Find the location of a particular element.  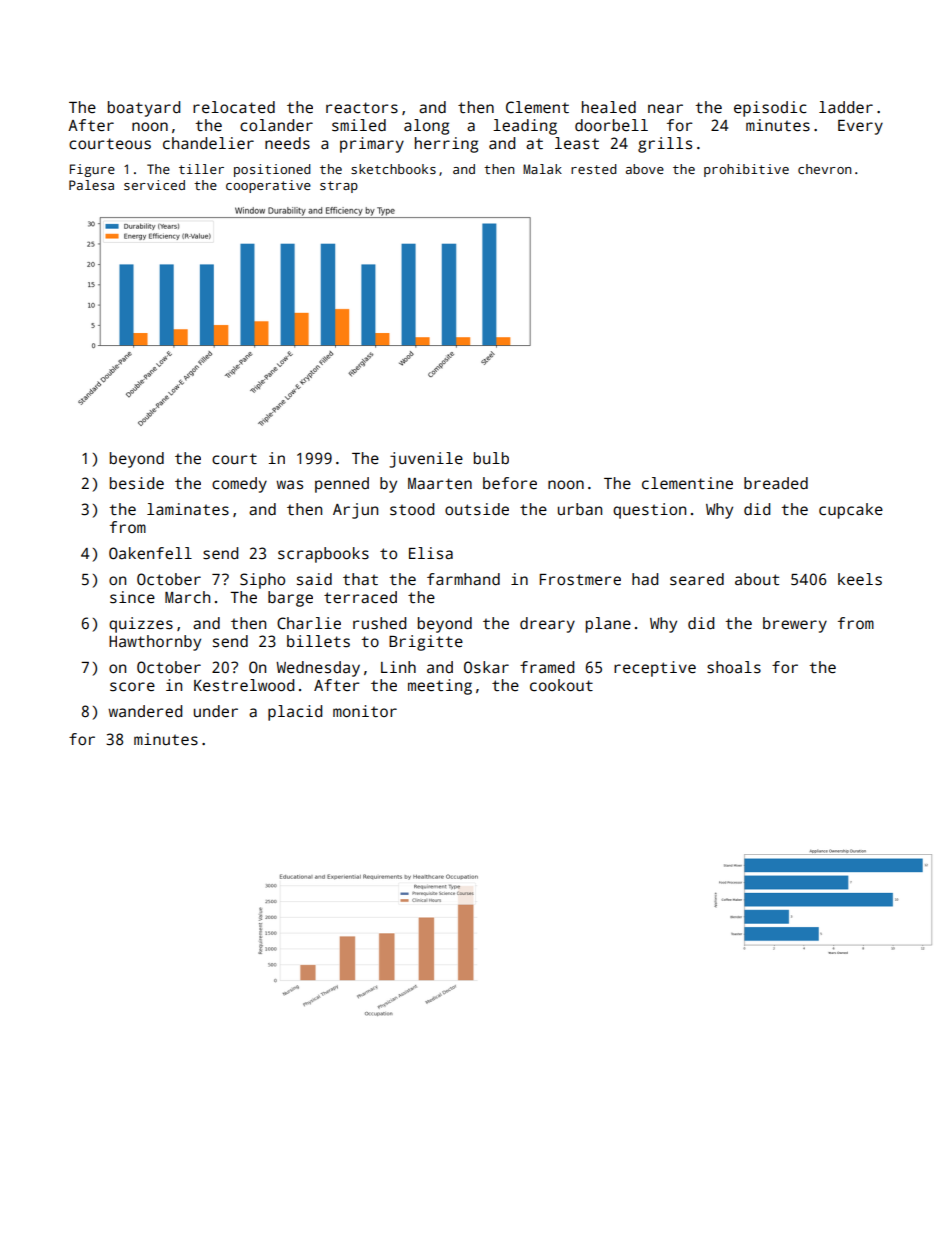

juvenile is located at coordinates (426, 460).
